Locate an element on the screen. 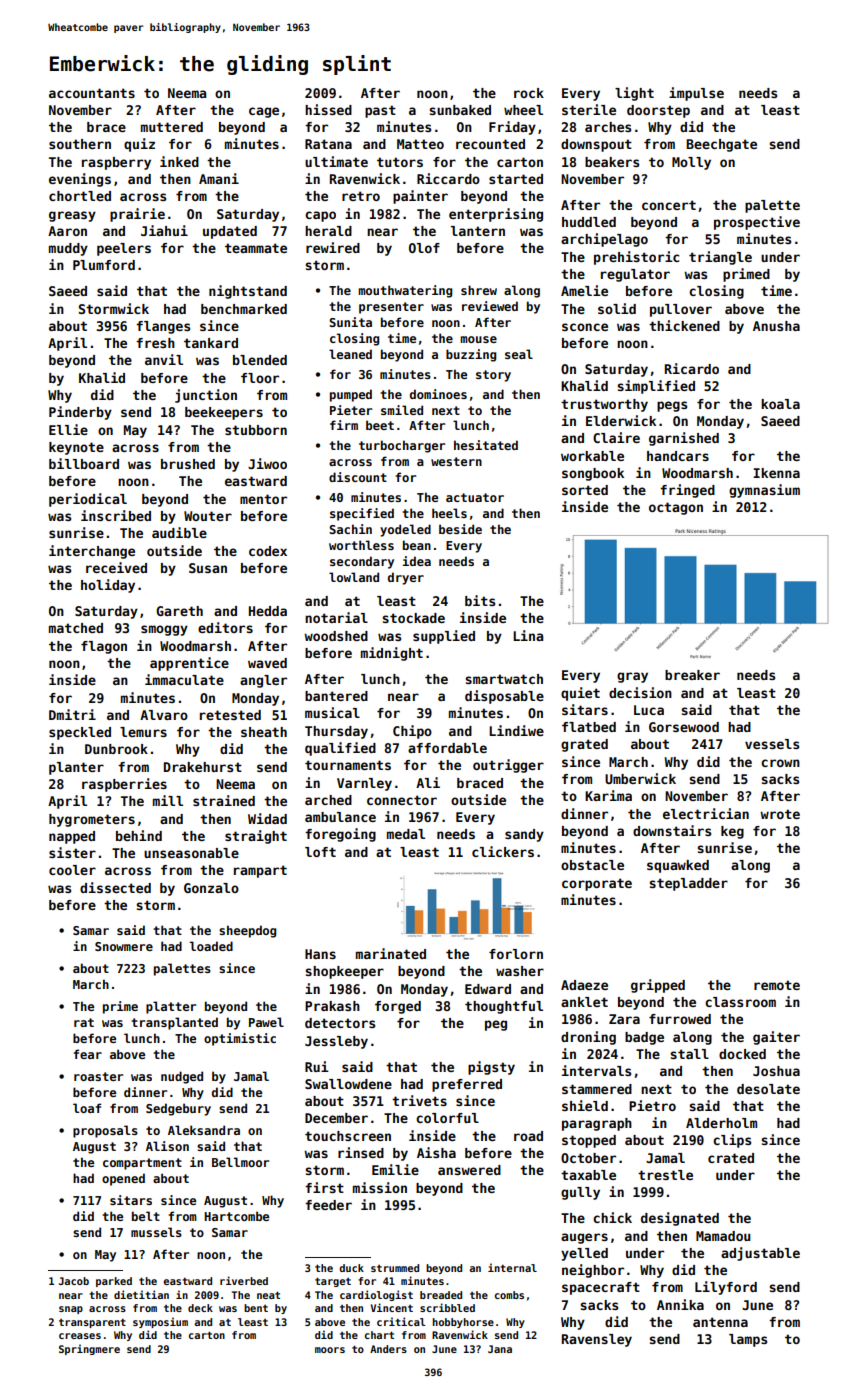  sandy is located at coordinates (524, 835).
